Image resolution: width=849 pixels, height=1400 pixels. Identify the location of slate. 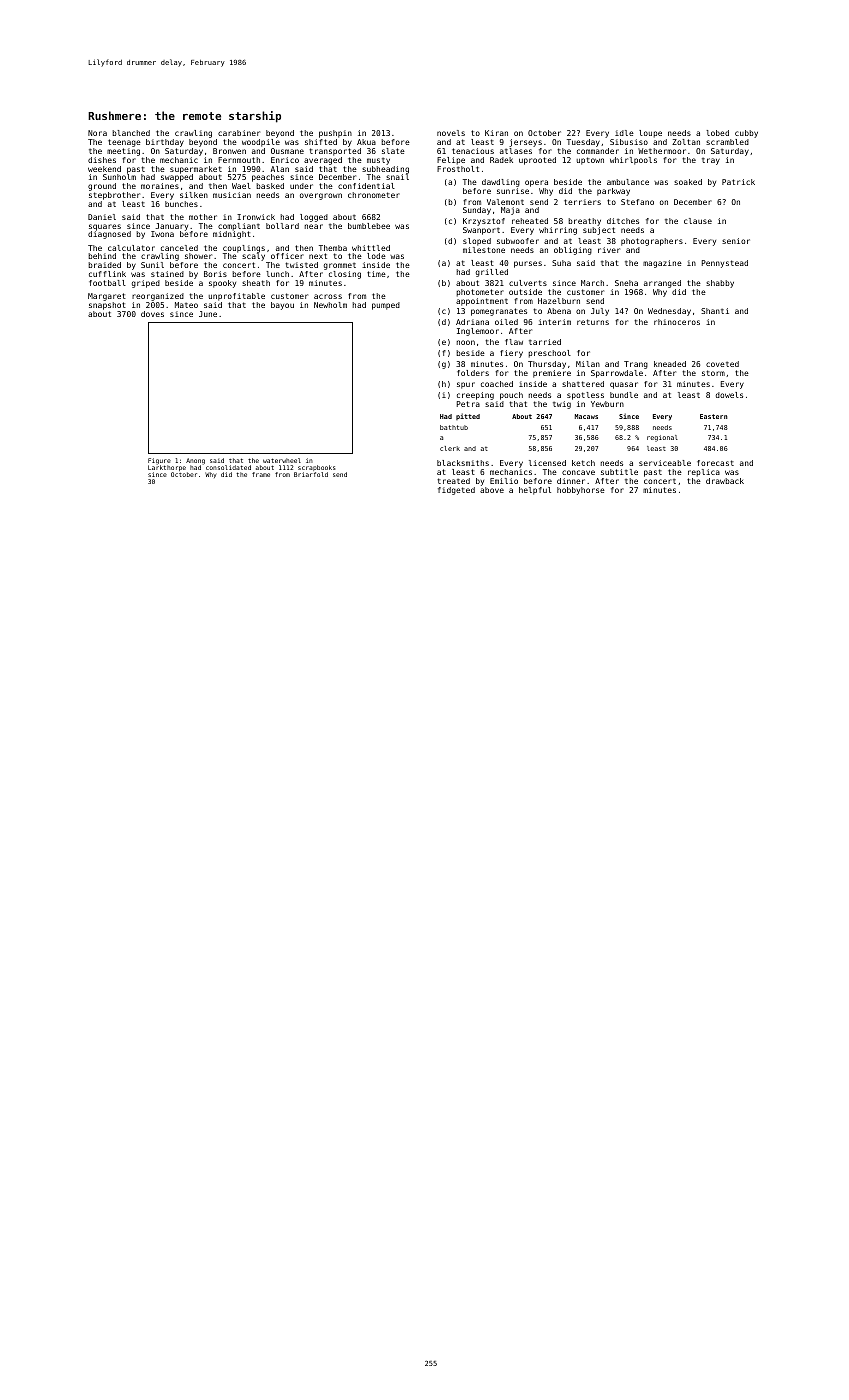
(393, 151).
